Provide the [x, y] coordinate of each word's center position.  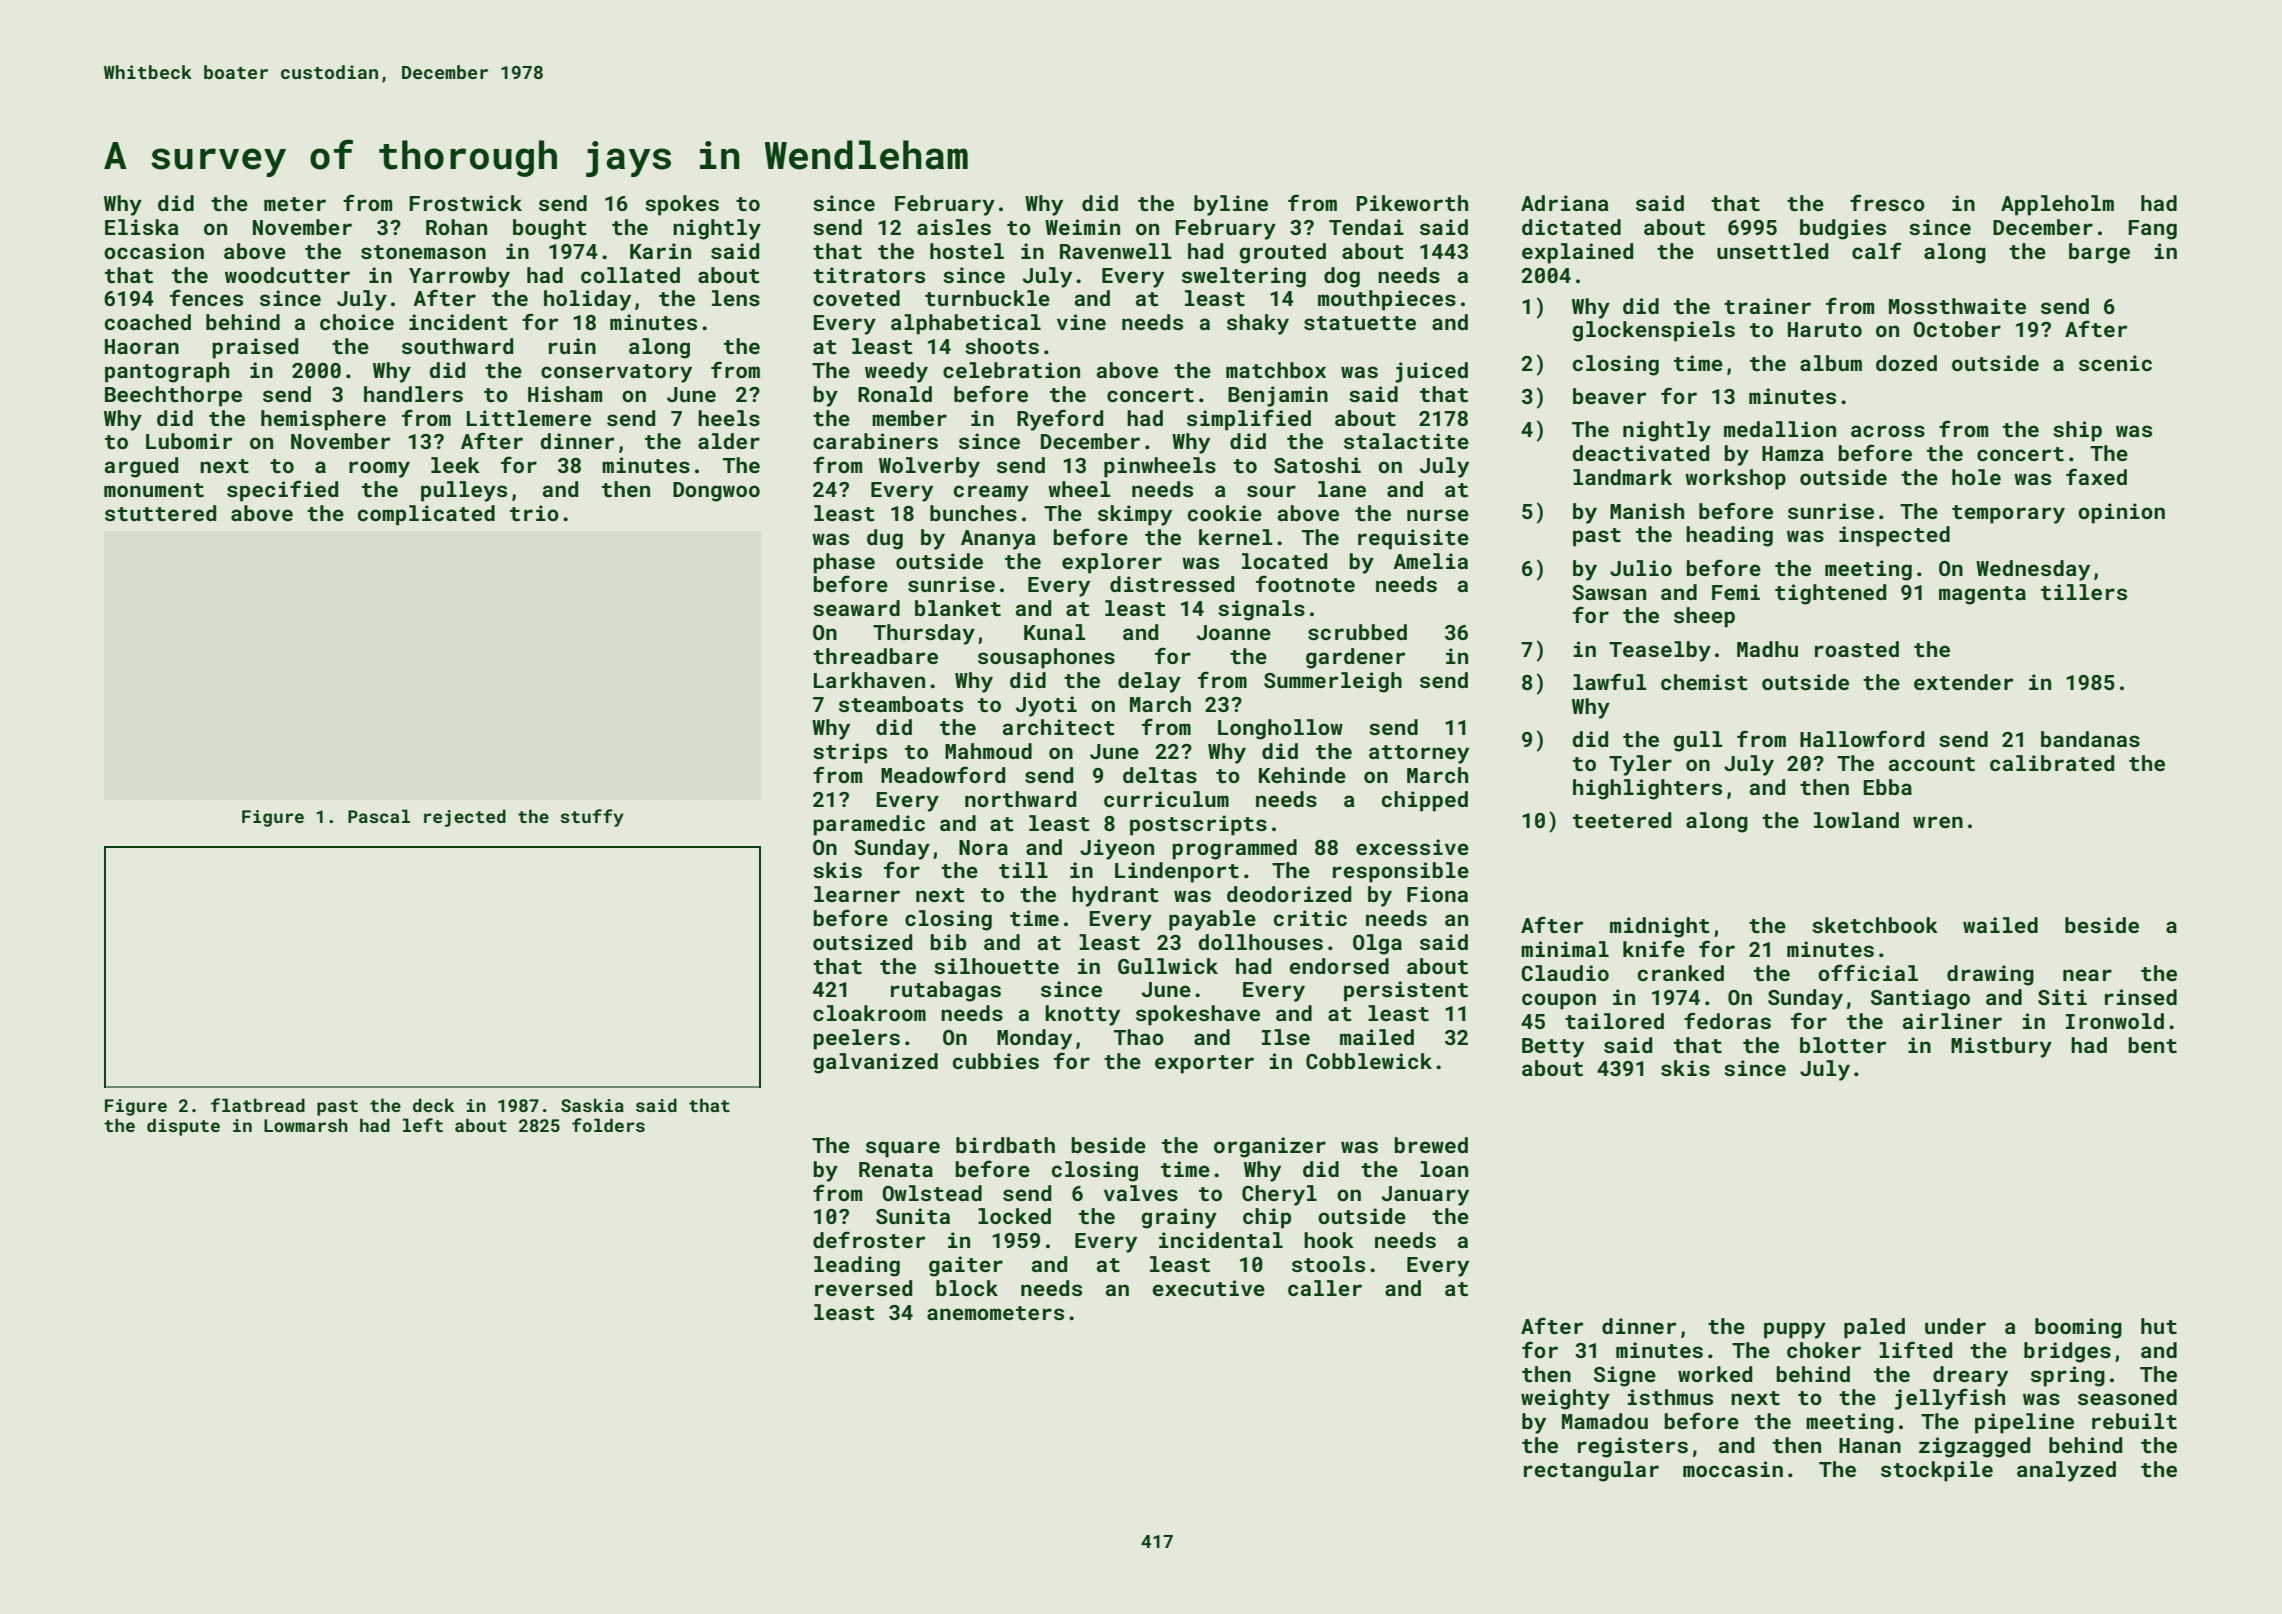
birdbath [1005, 1145]
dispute [183, 1127]
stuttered [160, 513]
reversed [863, 1288]
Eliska [142, 227]
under [1955, 1326]
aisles [954, 227]
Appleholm [2057, 205]
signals [1261, 610]
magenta [1982, 595]
